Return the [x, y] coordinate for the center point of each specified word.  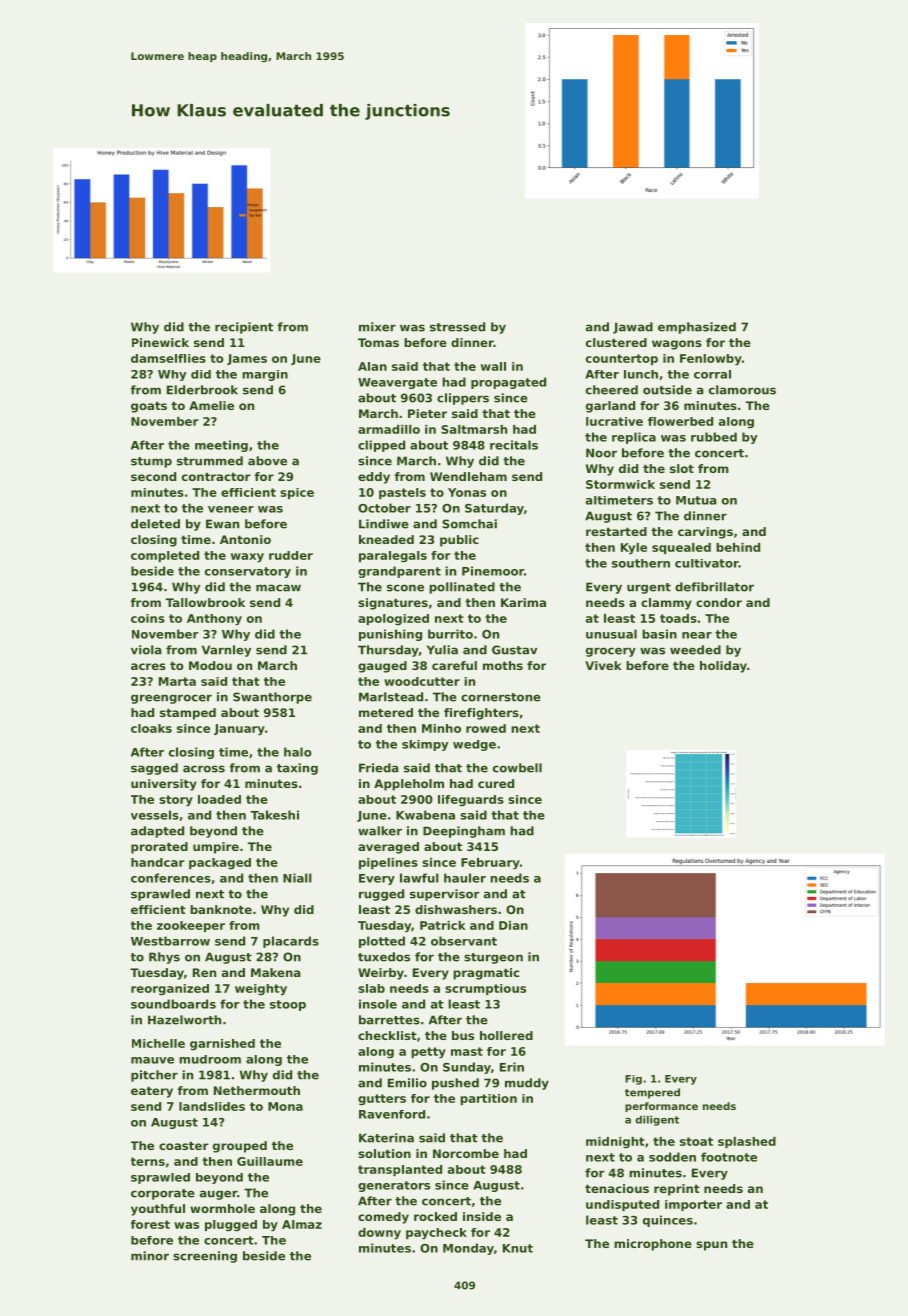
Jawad [633, 328]
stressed [457, 327]
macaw [278, 588]
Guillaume [270, 1161]
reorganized [170, 990]
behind [738, 547]
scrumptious [485, 989]
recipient [244, 328]
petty [428, 1053]
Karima [523, 602]
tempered [652, 1093]
